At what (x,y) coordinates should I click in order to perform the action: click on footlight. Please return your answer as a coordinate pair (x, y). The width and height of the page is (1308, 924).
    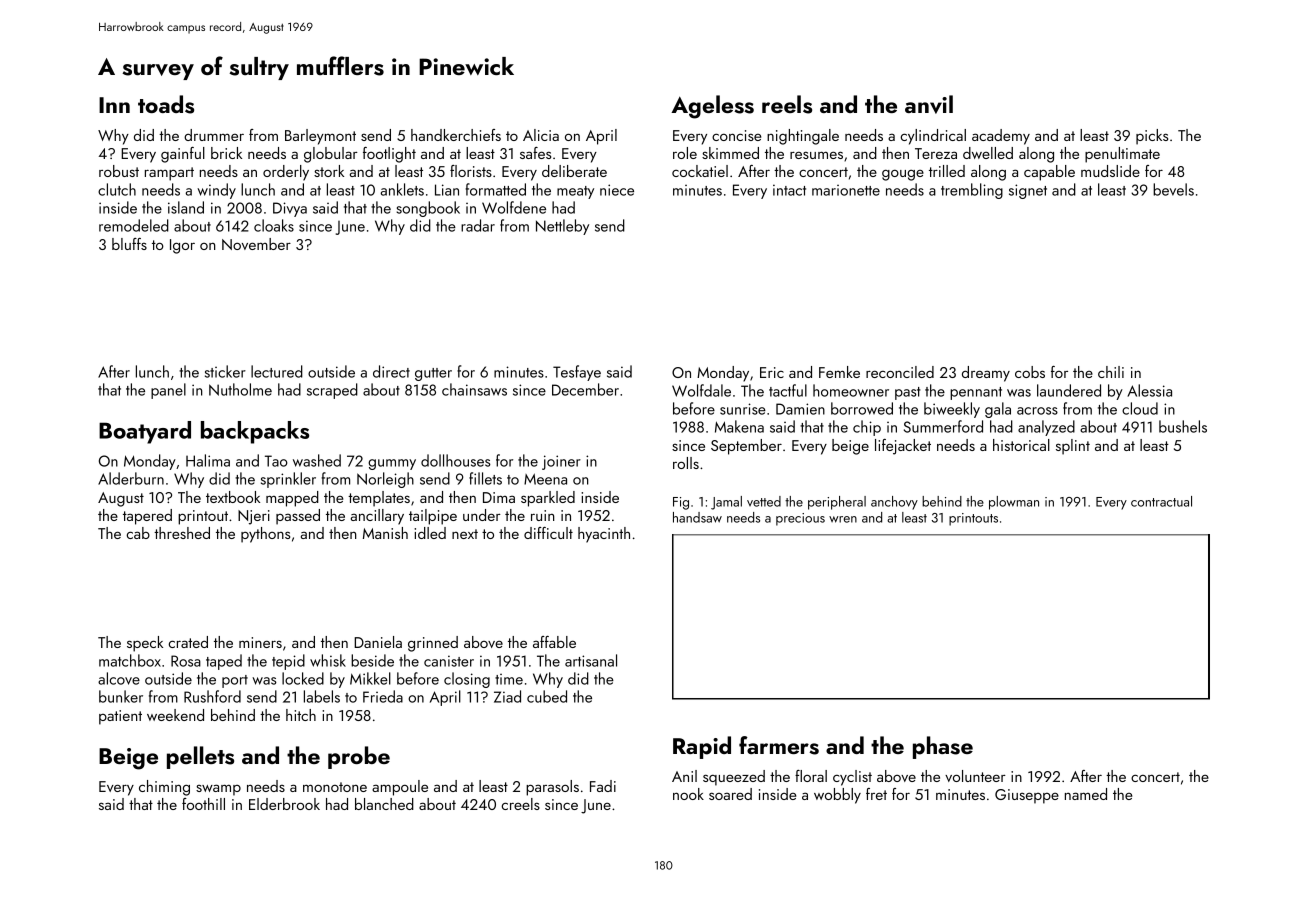
    Looking at the image, I should click on (389, 155).
